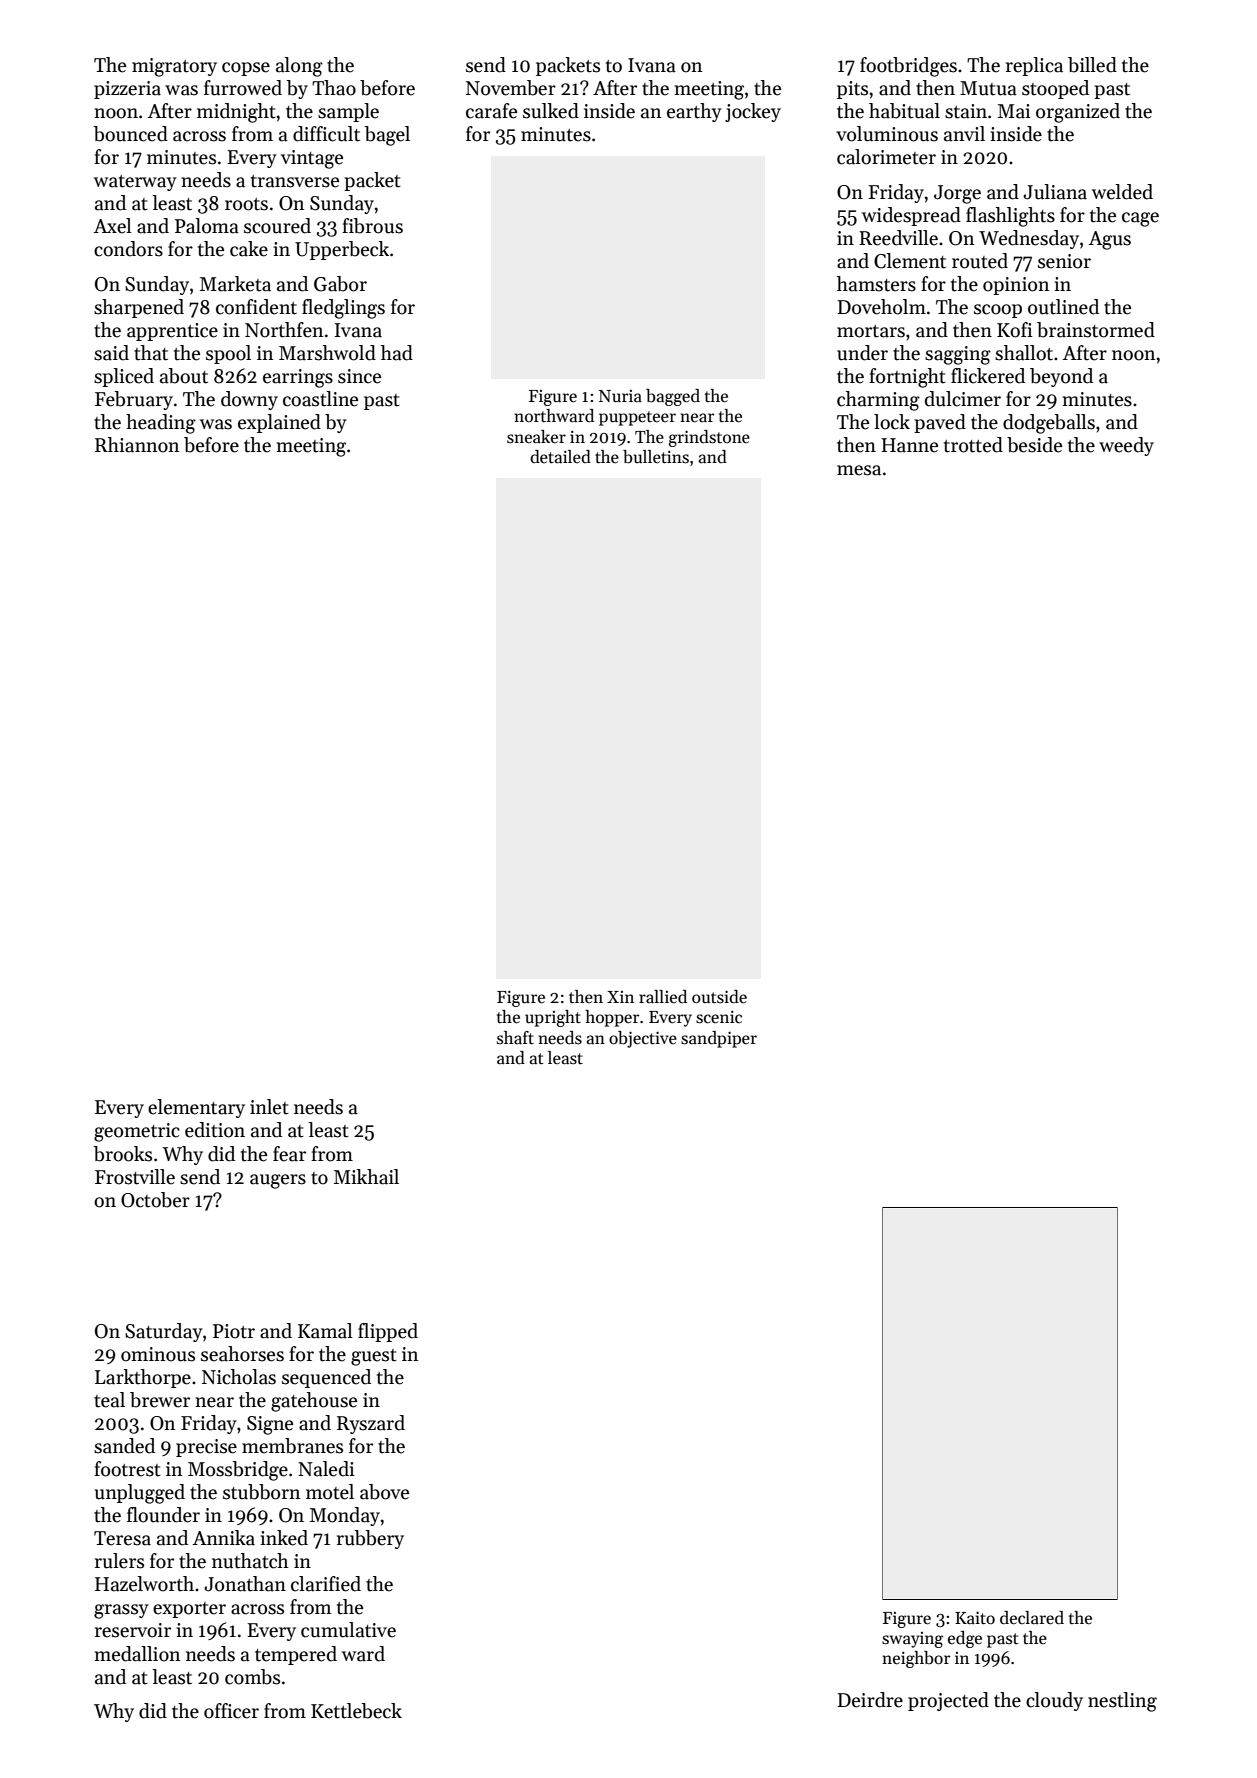 Image resolution: width=1257 pixels, height=1778 pixels. Describe the element at coordinates (975, 1618) in the document. I see `Kaito` at that location.
